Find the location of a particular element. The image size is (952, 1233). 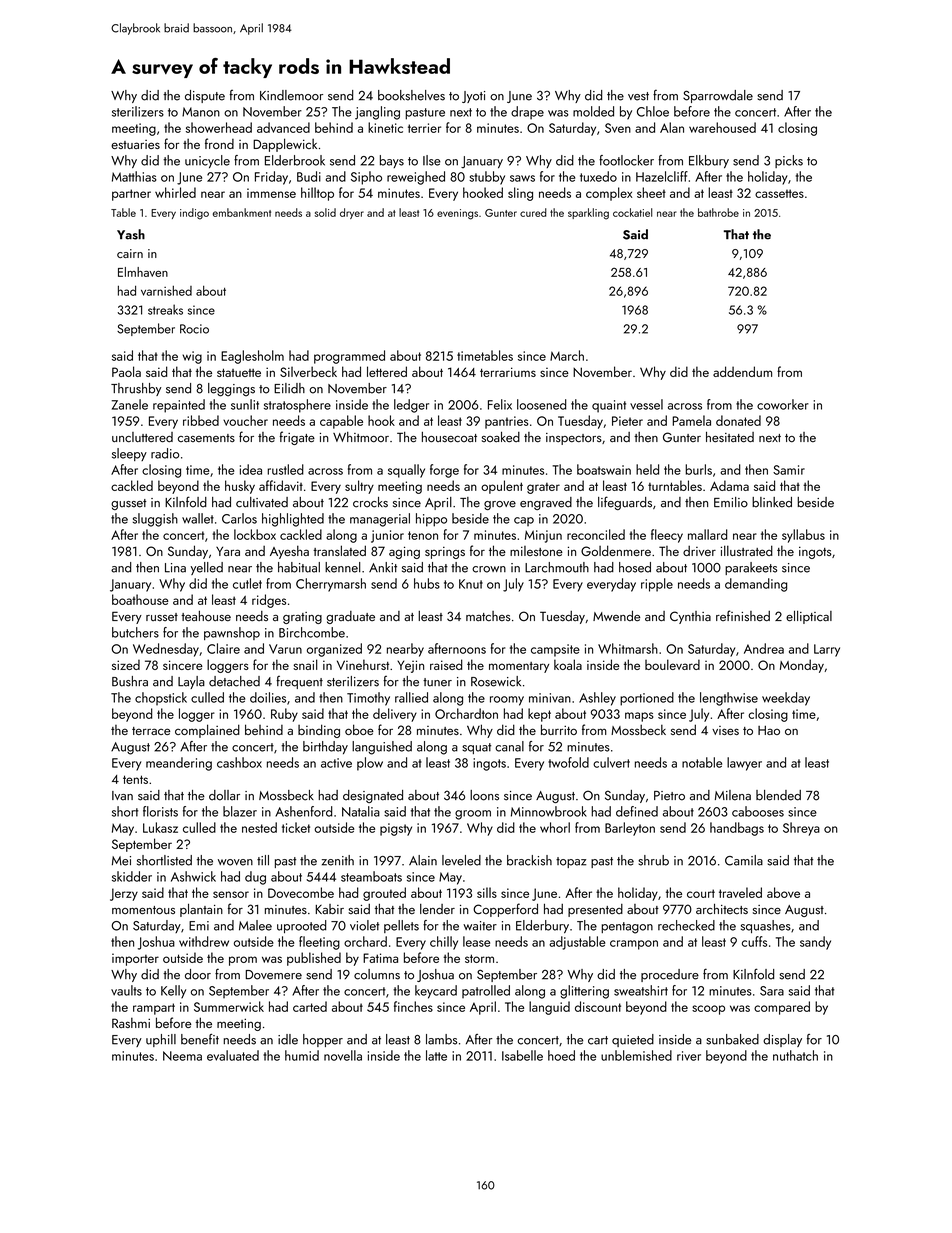

squat is located at coordinates (476, 748).
